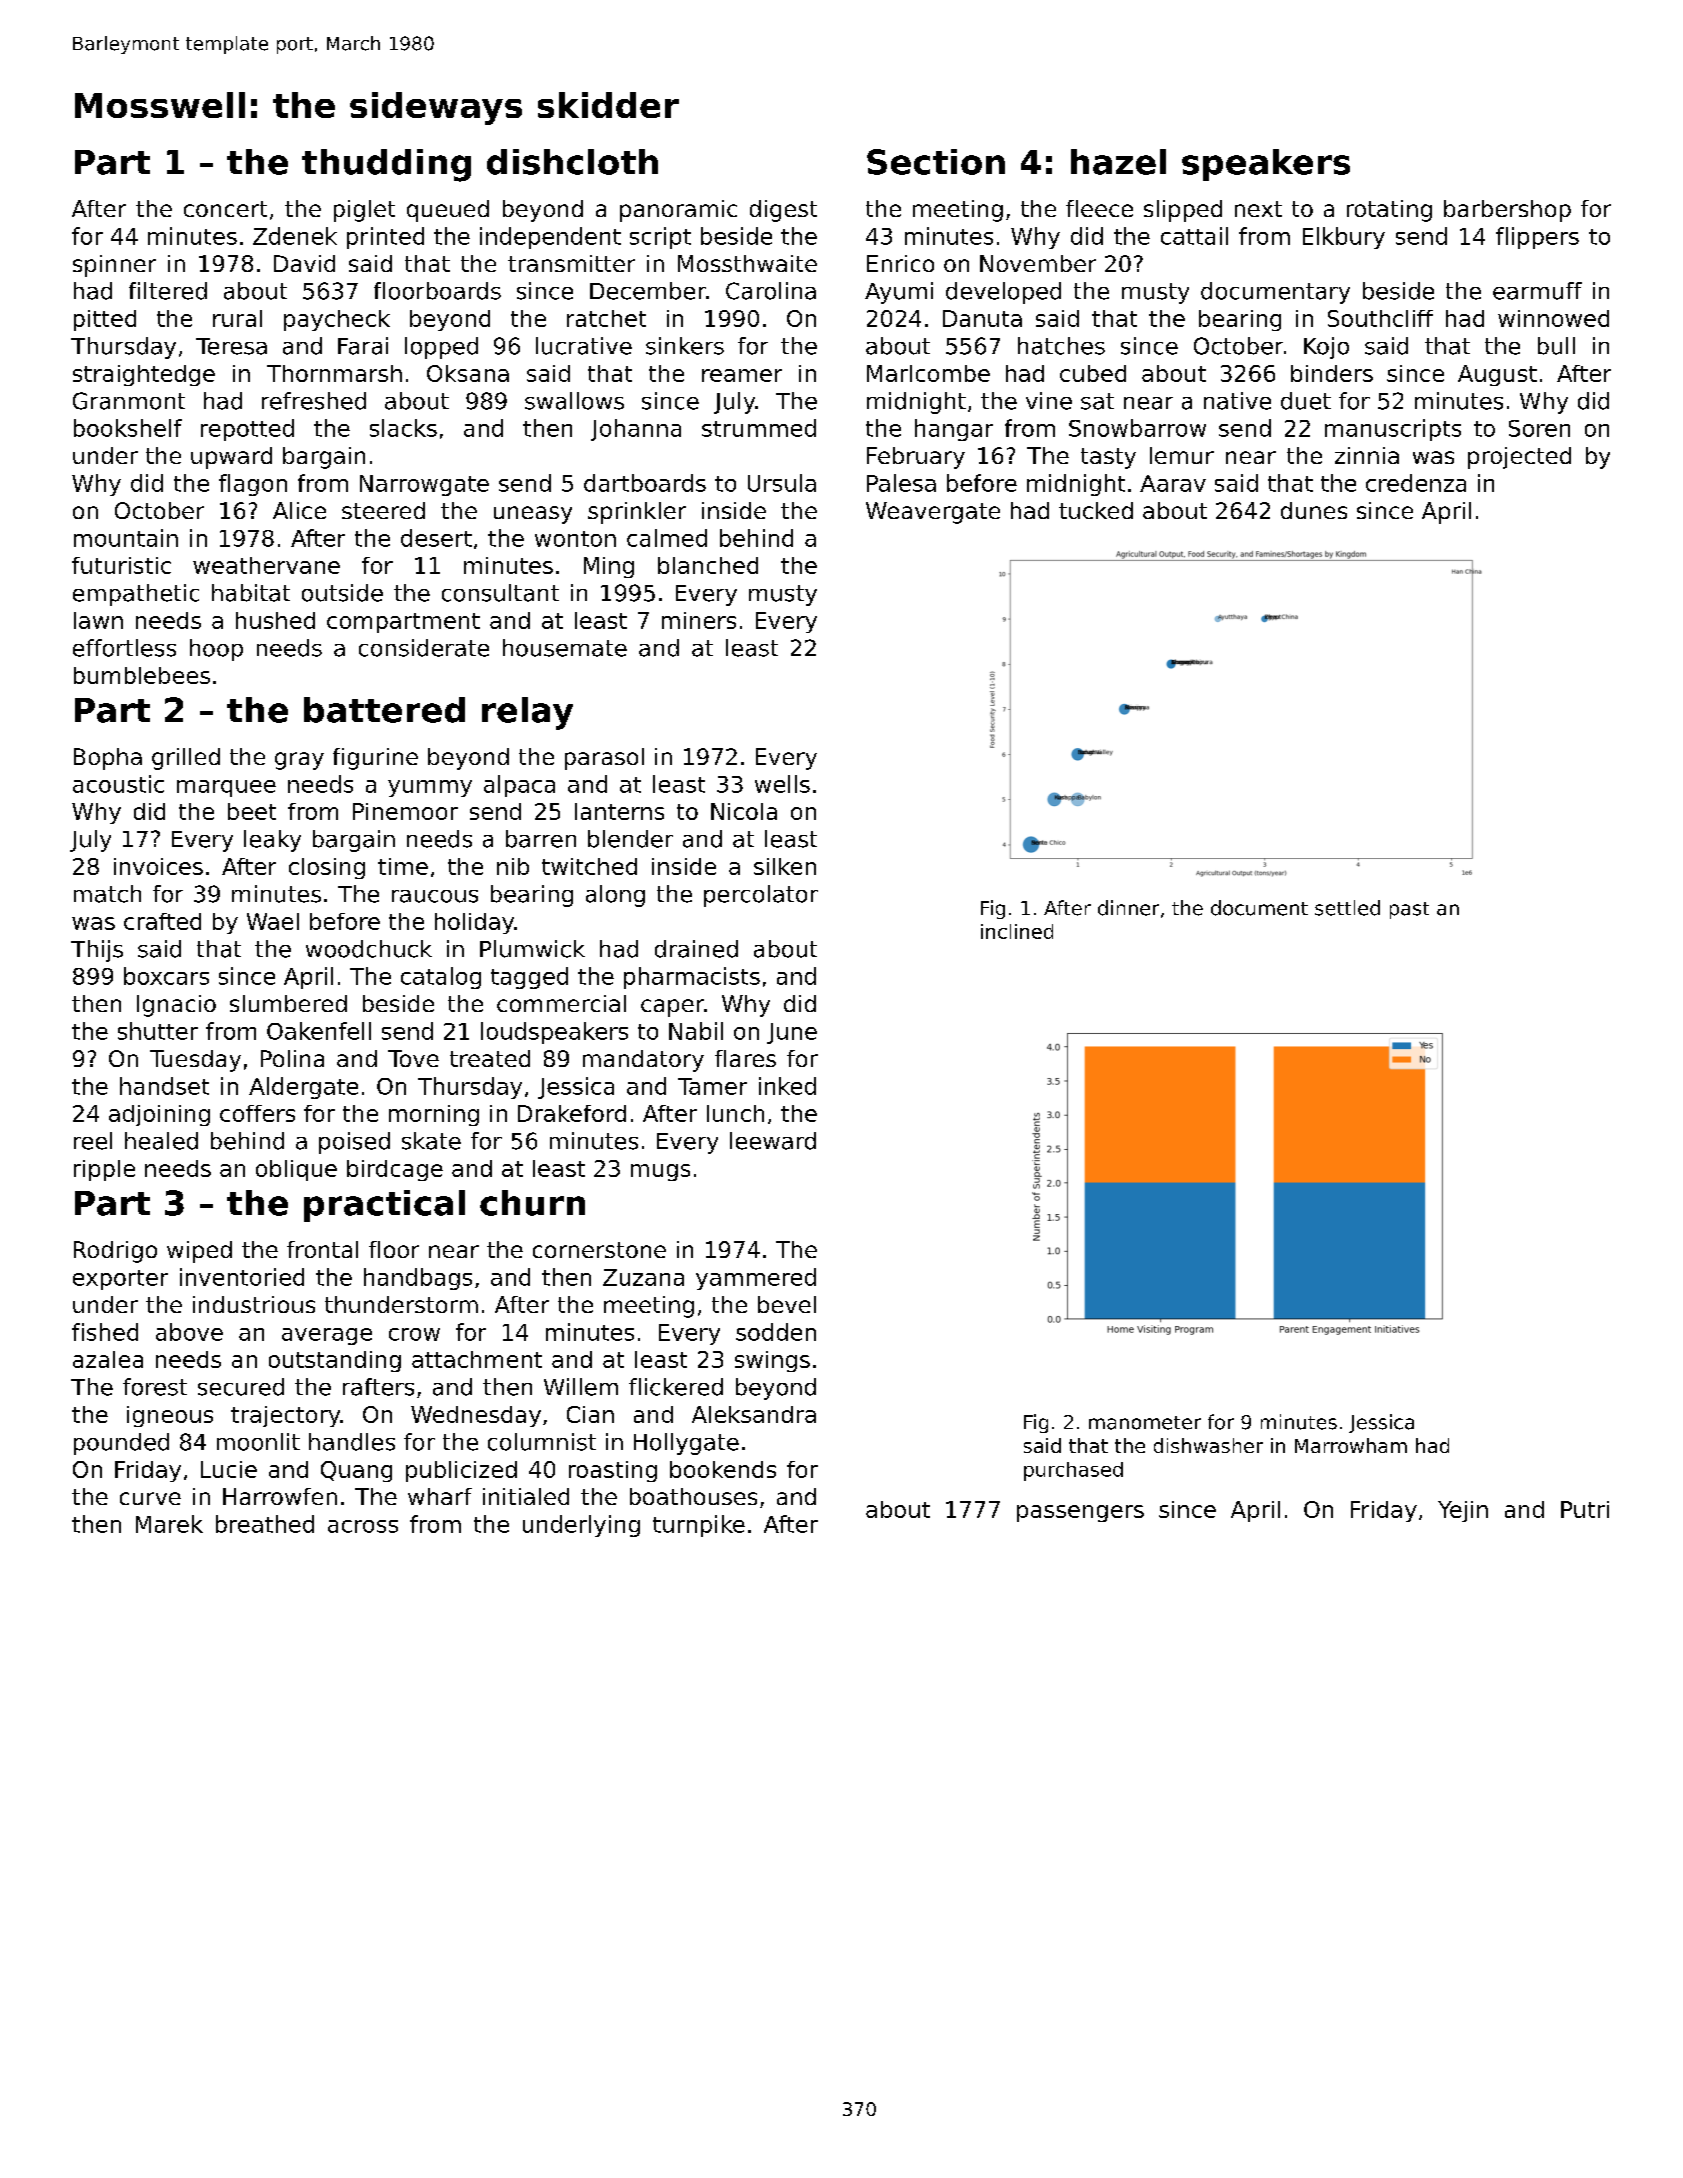 The image size is (1683, 2178). I want to click on settled, so click(1347, 908).
